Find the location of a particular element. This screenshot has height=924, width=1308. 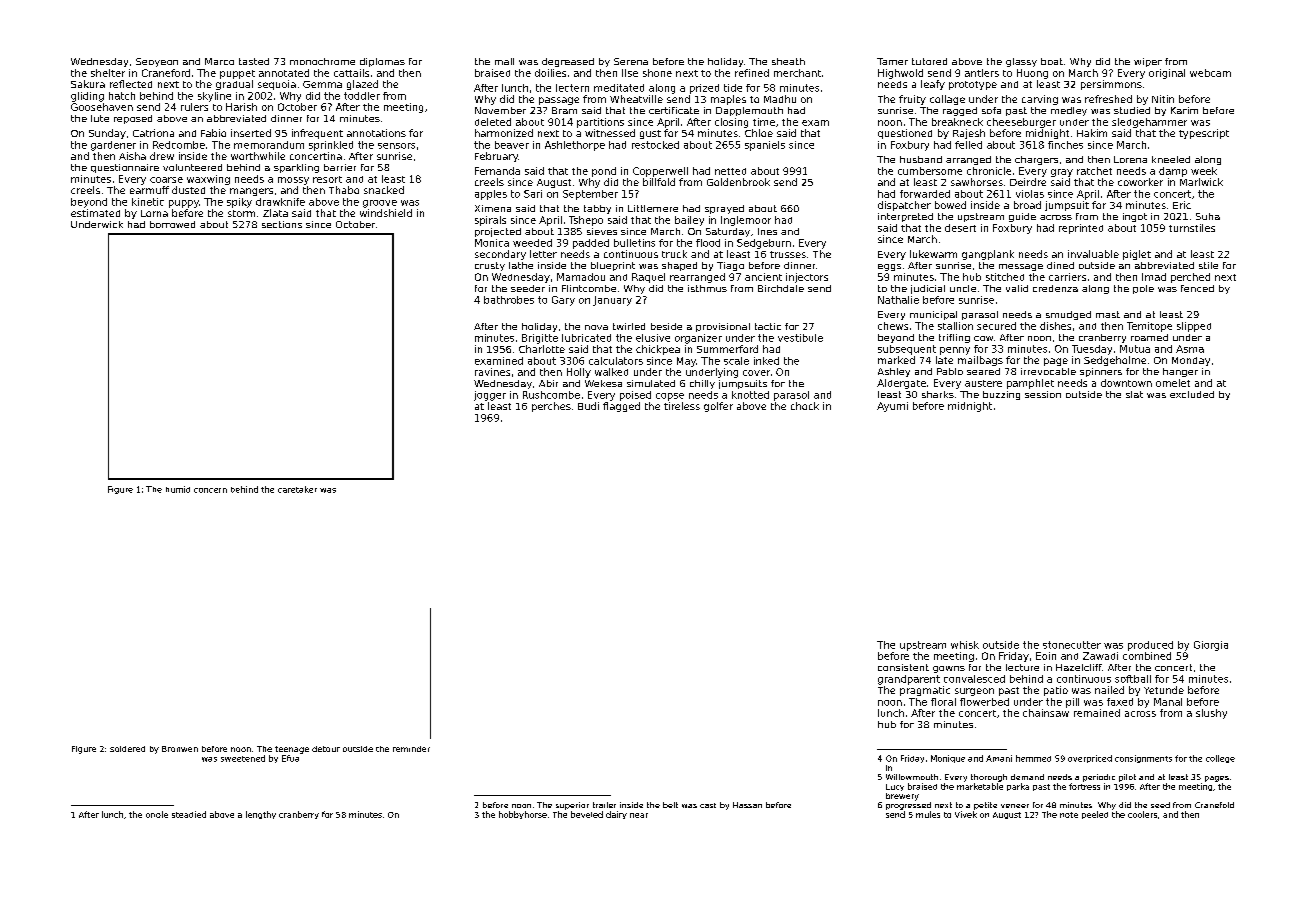

humid is located at coordinates (178, 489).
